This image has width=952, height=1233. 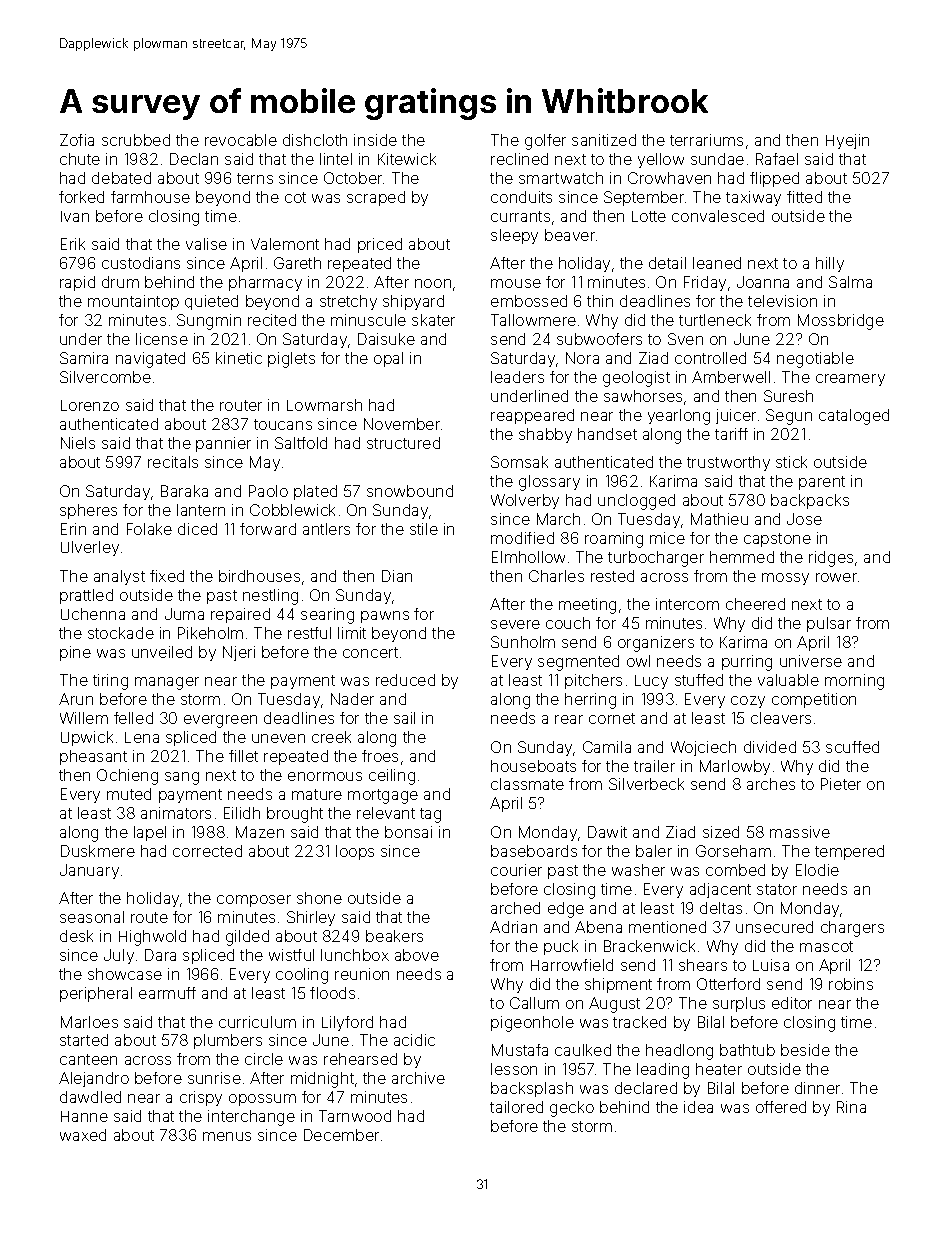 What do you see at coordinates (129, 794) in the image?
I see `muted` at bounding box center [129, 794].
